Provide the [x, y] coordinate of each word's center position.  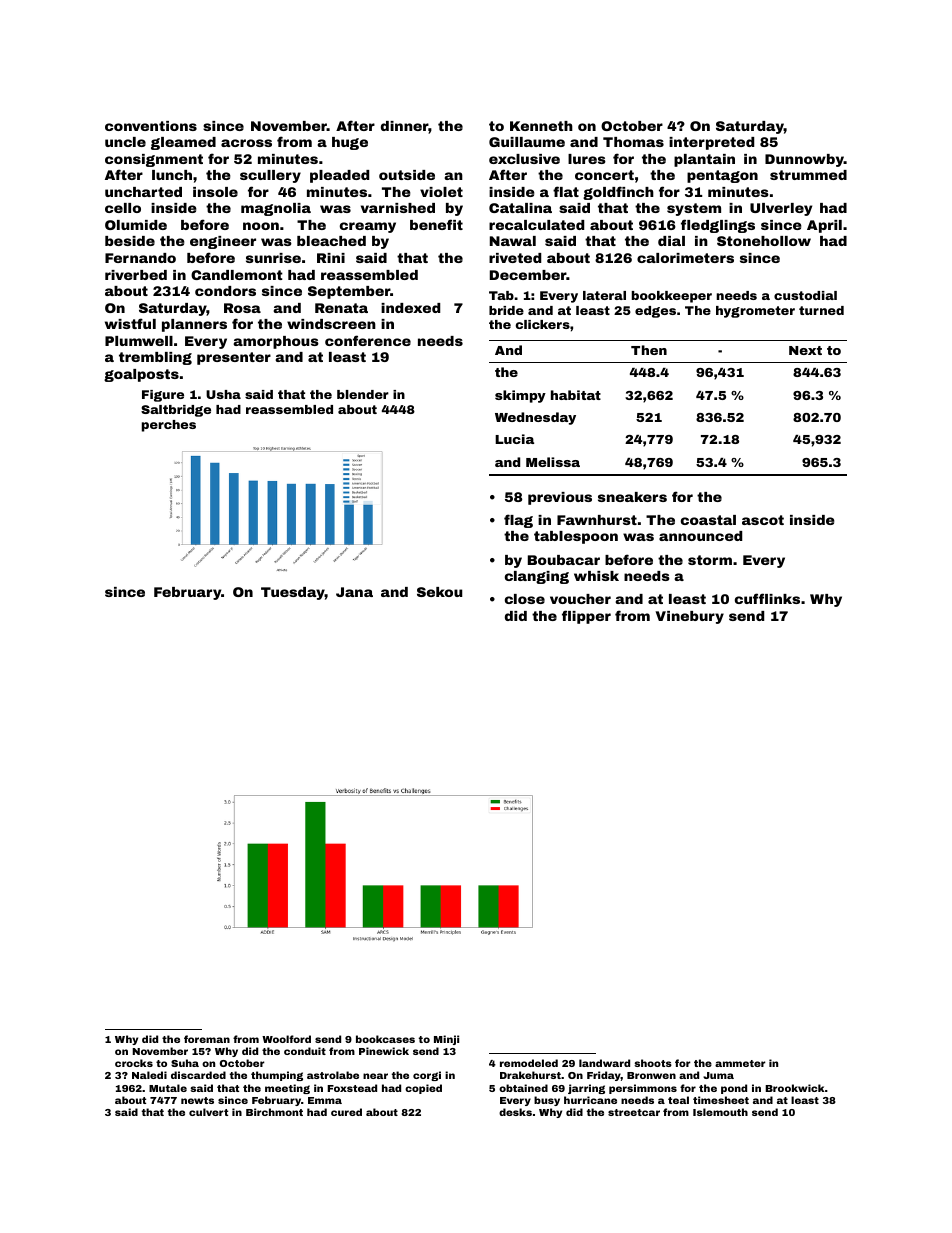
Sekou [439, 592]
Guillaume [527, 142]
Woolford [286, 1039]
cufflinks [767, 598]
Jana [354, 592]
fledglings [718, 226]
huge [350, 143]
